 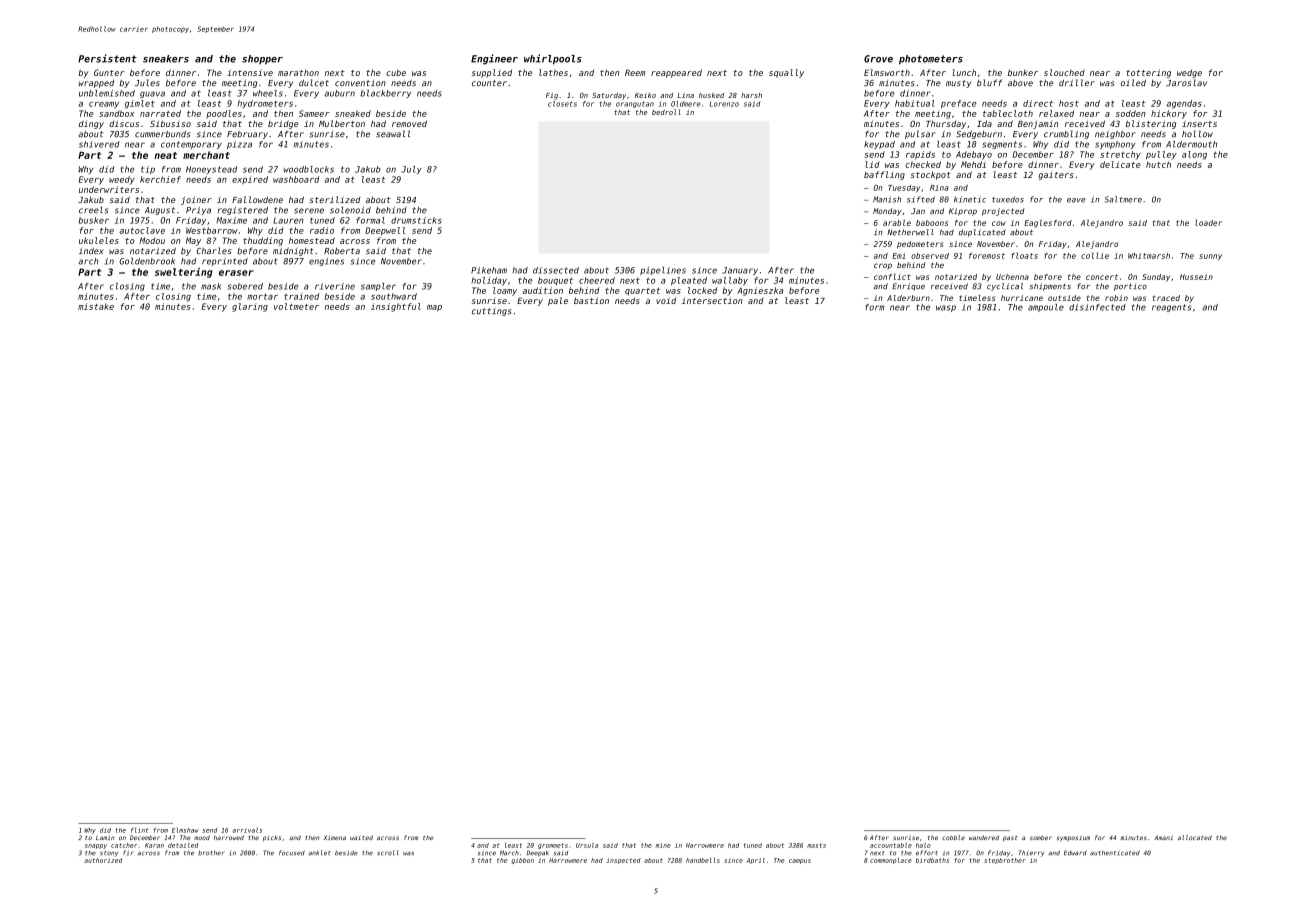 What do you see at coordinates (755, 861) in the document?
I see `April` at bounding box center [755, 861].
